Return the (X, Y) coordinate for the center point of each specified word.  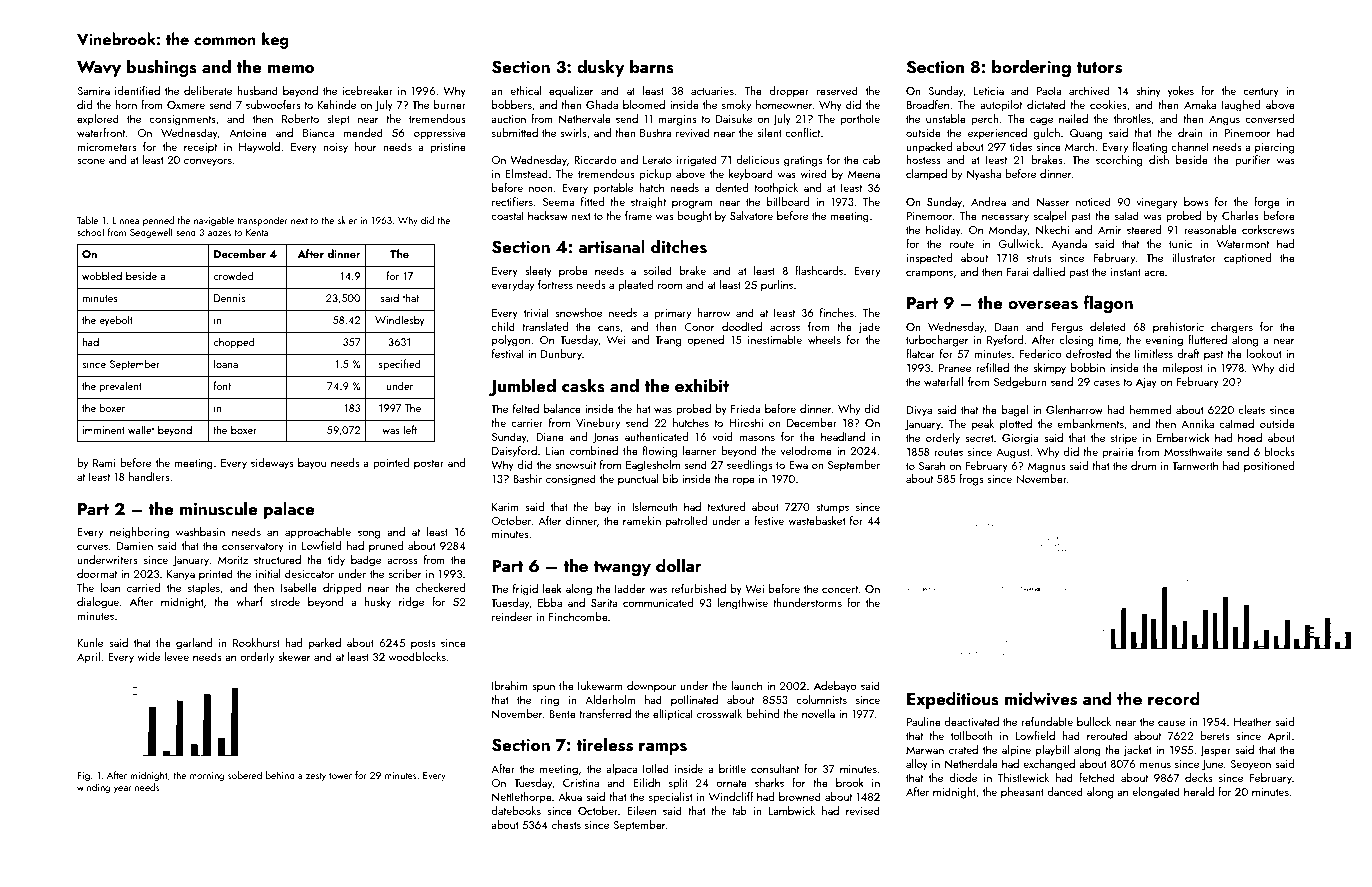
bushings (162, 68)
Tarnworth (1195, 465)
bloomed (644, 104)
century (1261, 93)
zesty (316, 777)
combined (594, 450)
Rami (104, 463)
